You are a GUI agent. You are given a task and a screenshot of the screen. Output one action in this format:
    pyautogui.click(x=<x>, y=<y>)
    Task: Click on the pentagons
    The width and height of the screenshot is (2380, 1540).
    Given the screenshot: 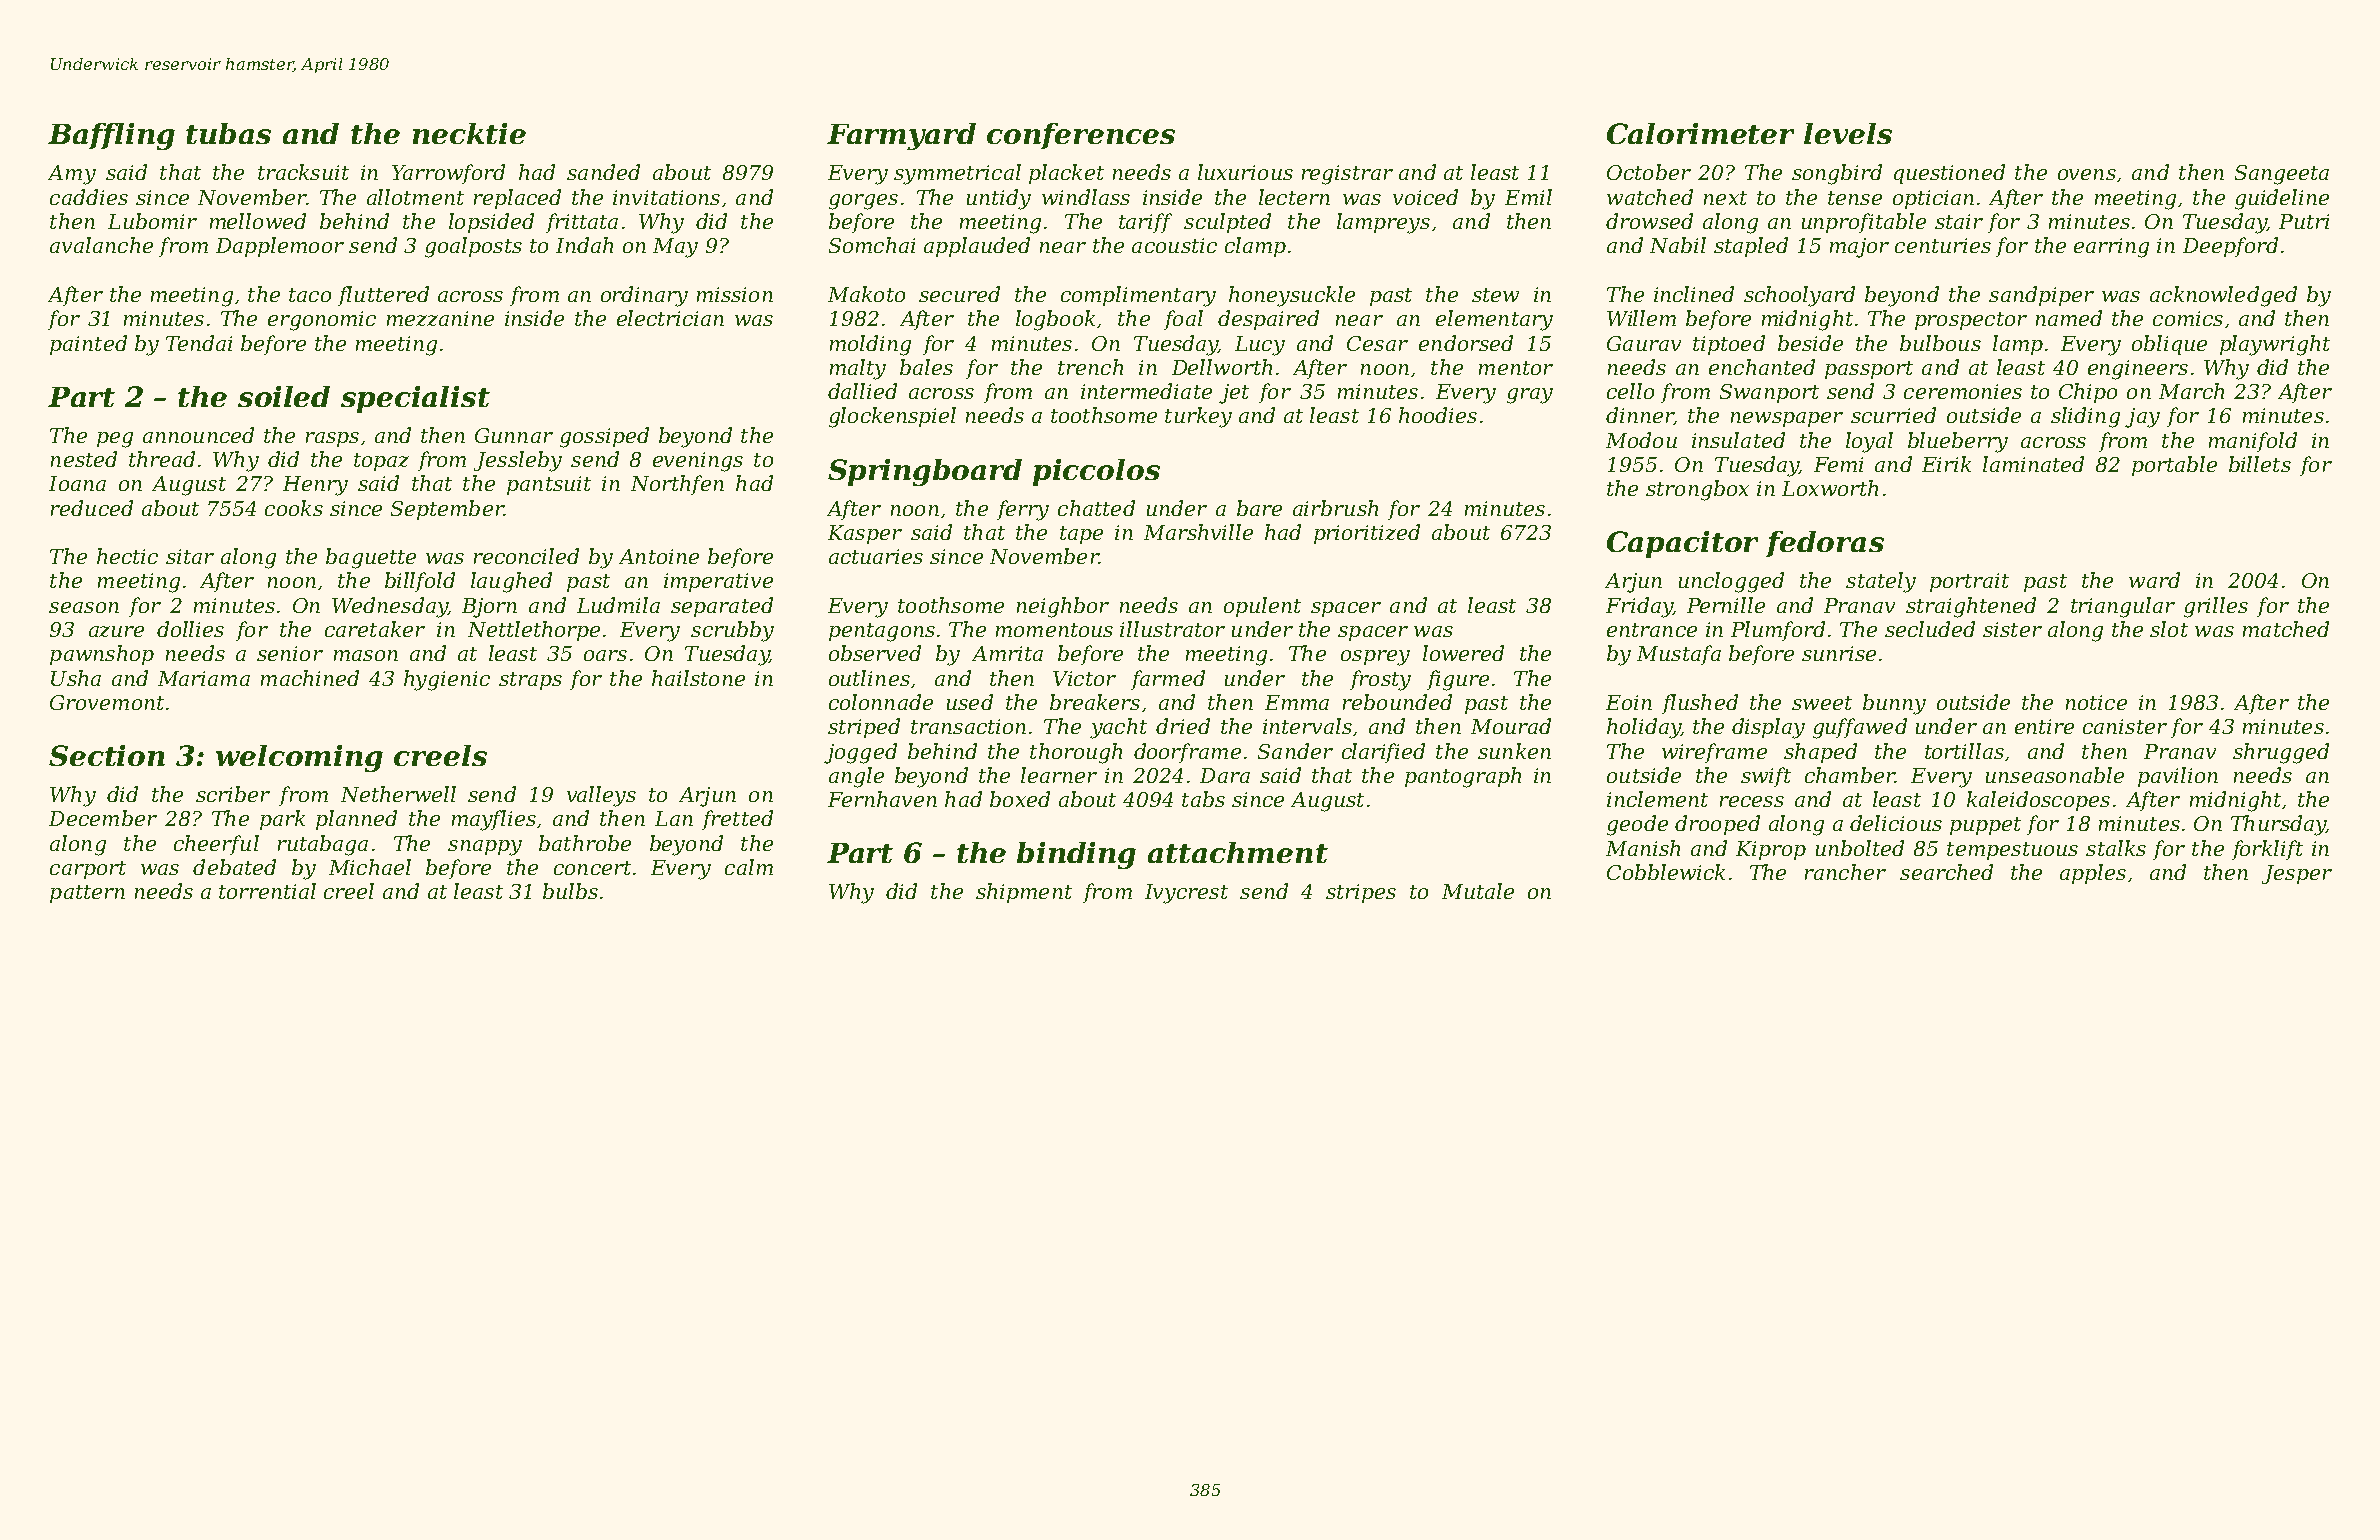 What is the action you would take?
    pyautogui.click(x=882, y=632)
